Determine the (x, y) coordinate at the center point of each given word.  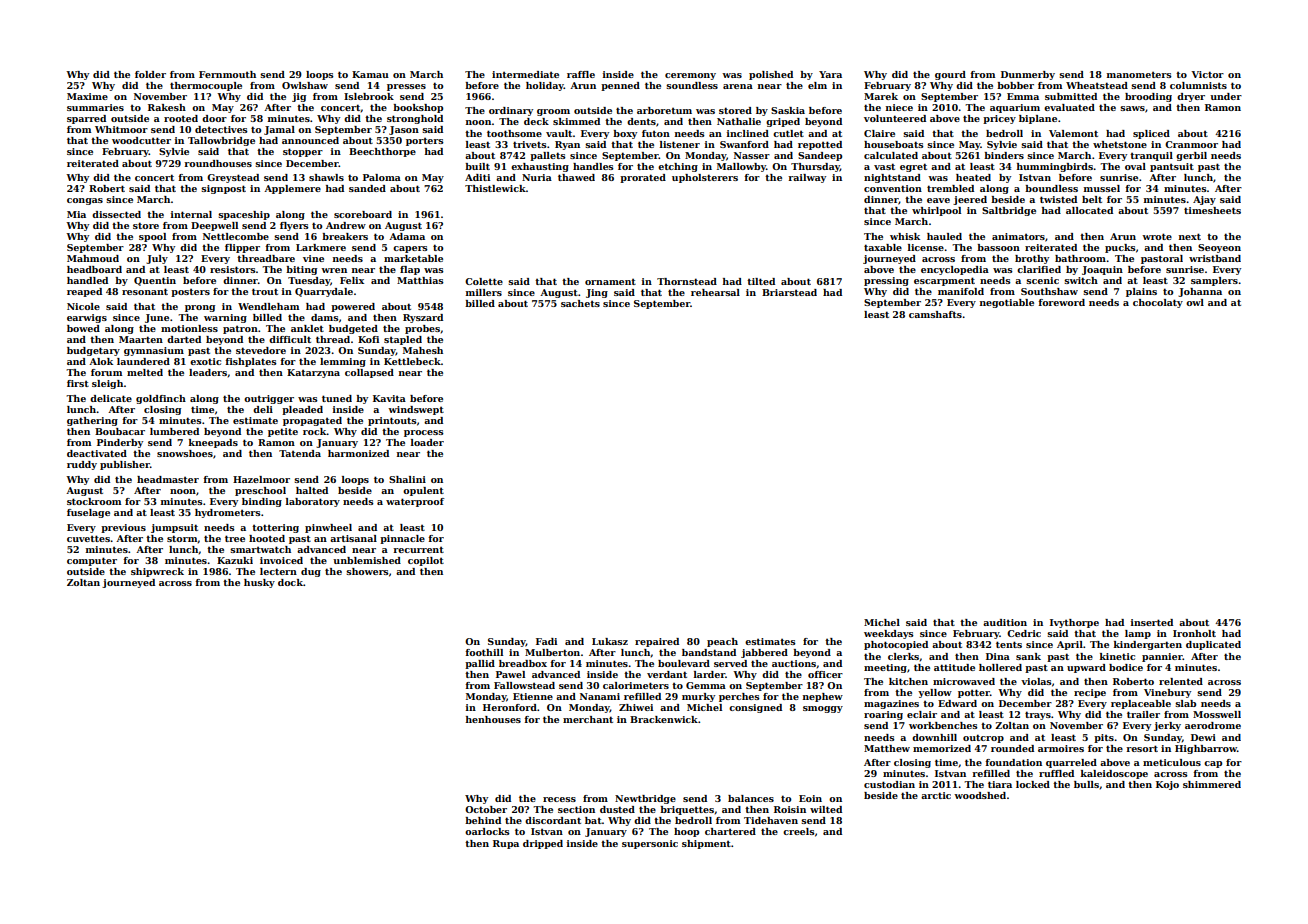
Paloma (382, 177)
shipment (706, 844)
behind (483, 820)
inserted (1152, 622)
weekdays (889, 634)
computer (92, 561)
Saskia (788, 110)
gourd (950, 75)
